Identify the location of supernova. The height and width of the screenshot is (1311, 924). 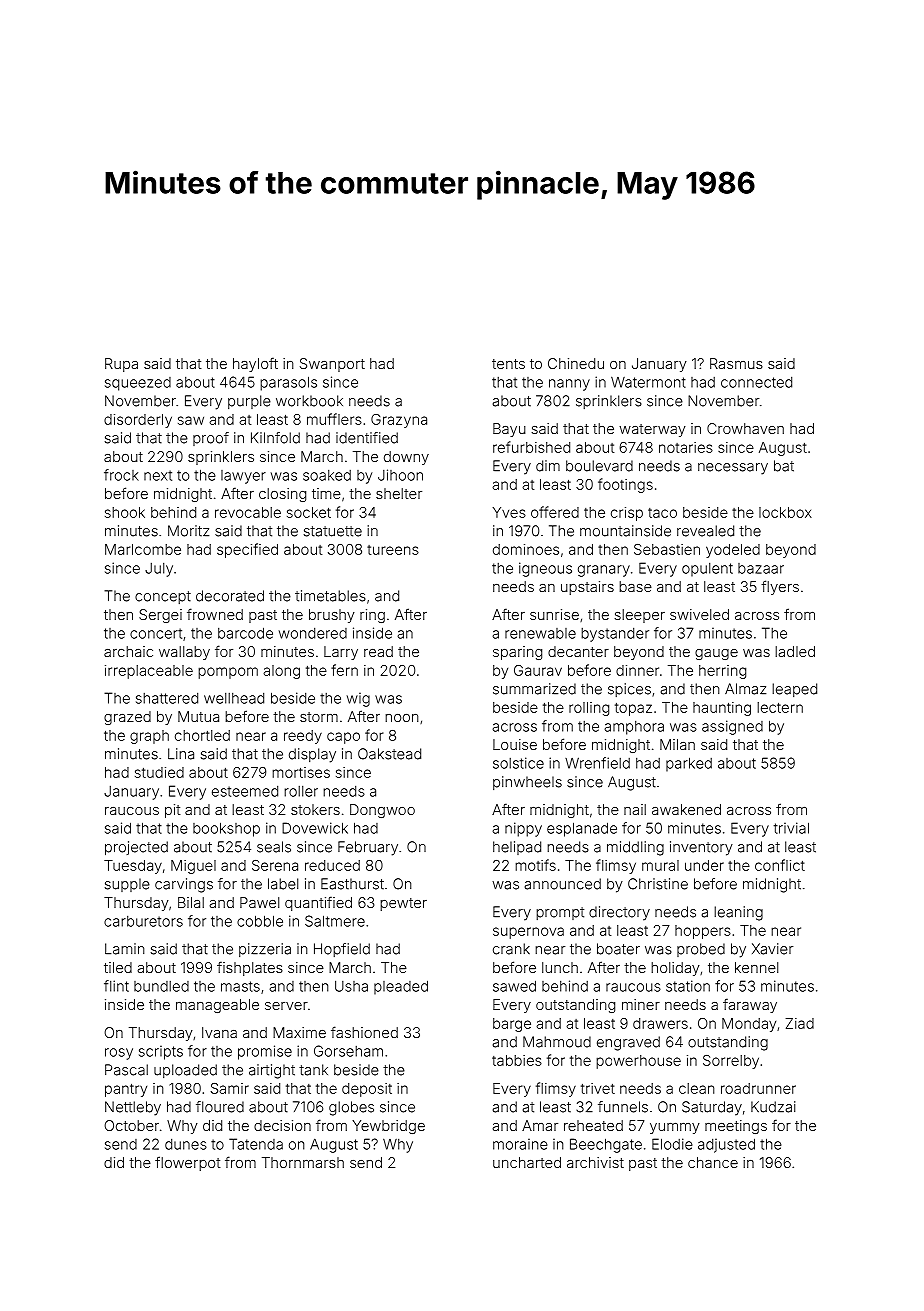
(528, 933).
